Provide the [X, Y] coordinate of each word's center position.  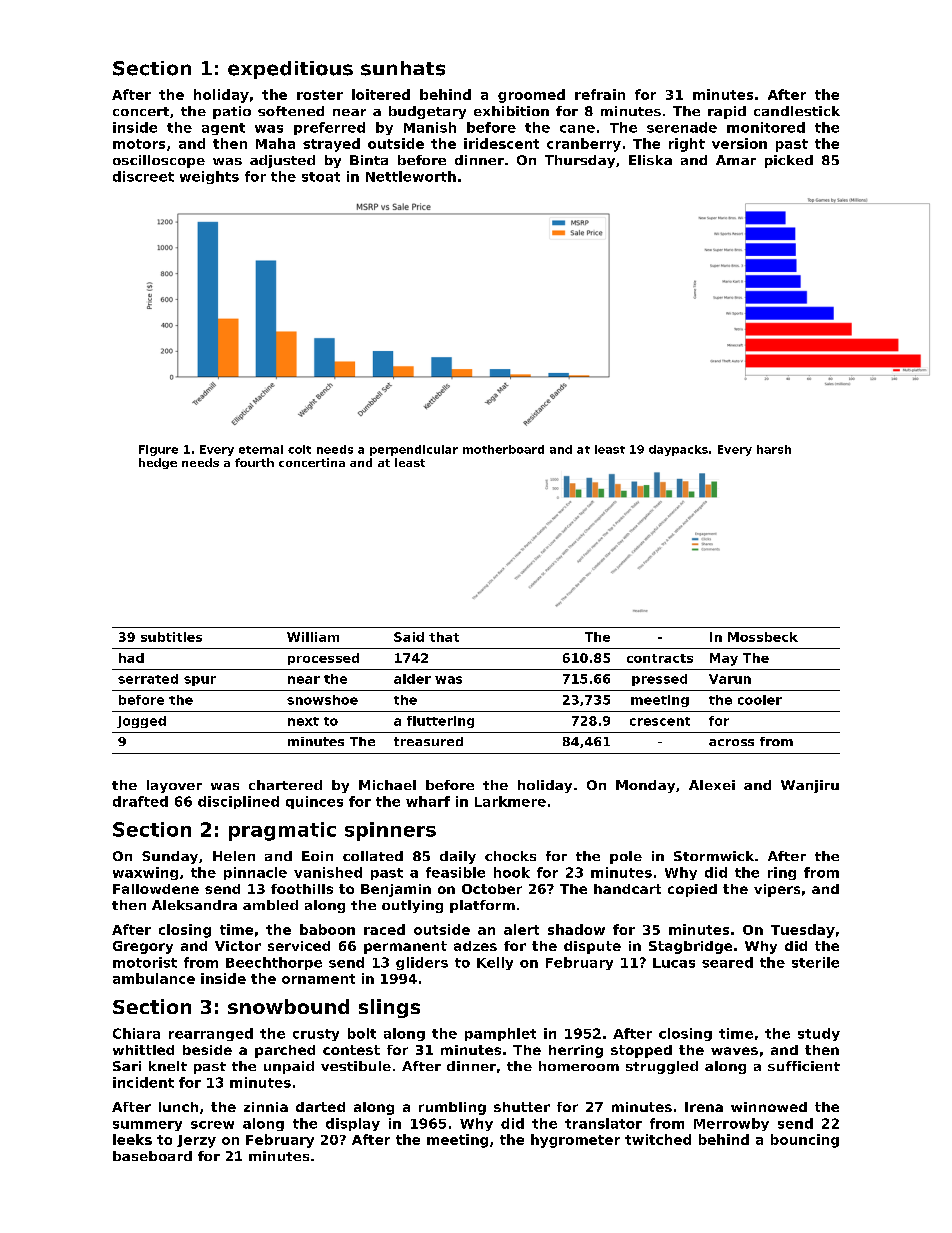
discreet [143, 176]
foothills [302, 889]
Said [409, 637]
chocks [510, 856]
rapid [727, 112]
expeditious [290, 70]
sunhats [403, 68]
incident [143, 1082]
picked [789, 161]
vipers [777, 890]
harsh [774, 449]
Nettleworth [411, 176]
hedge [158, 463]
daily [458, 857]
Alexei [712, 785]
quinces [314, 802]
